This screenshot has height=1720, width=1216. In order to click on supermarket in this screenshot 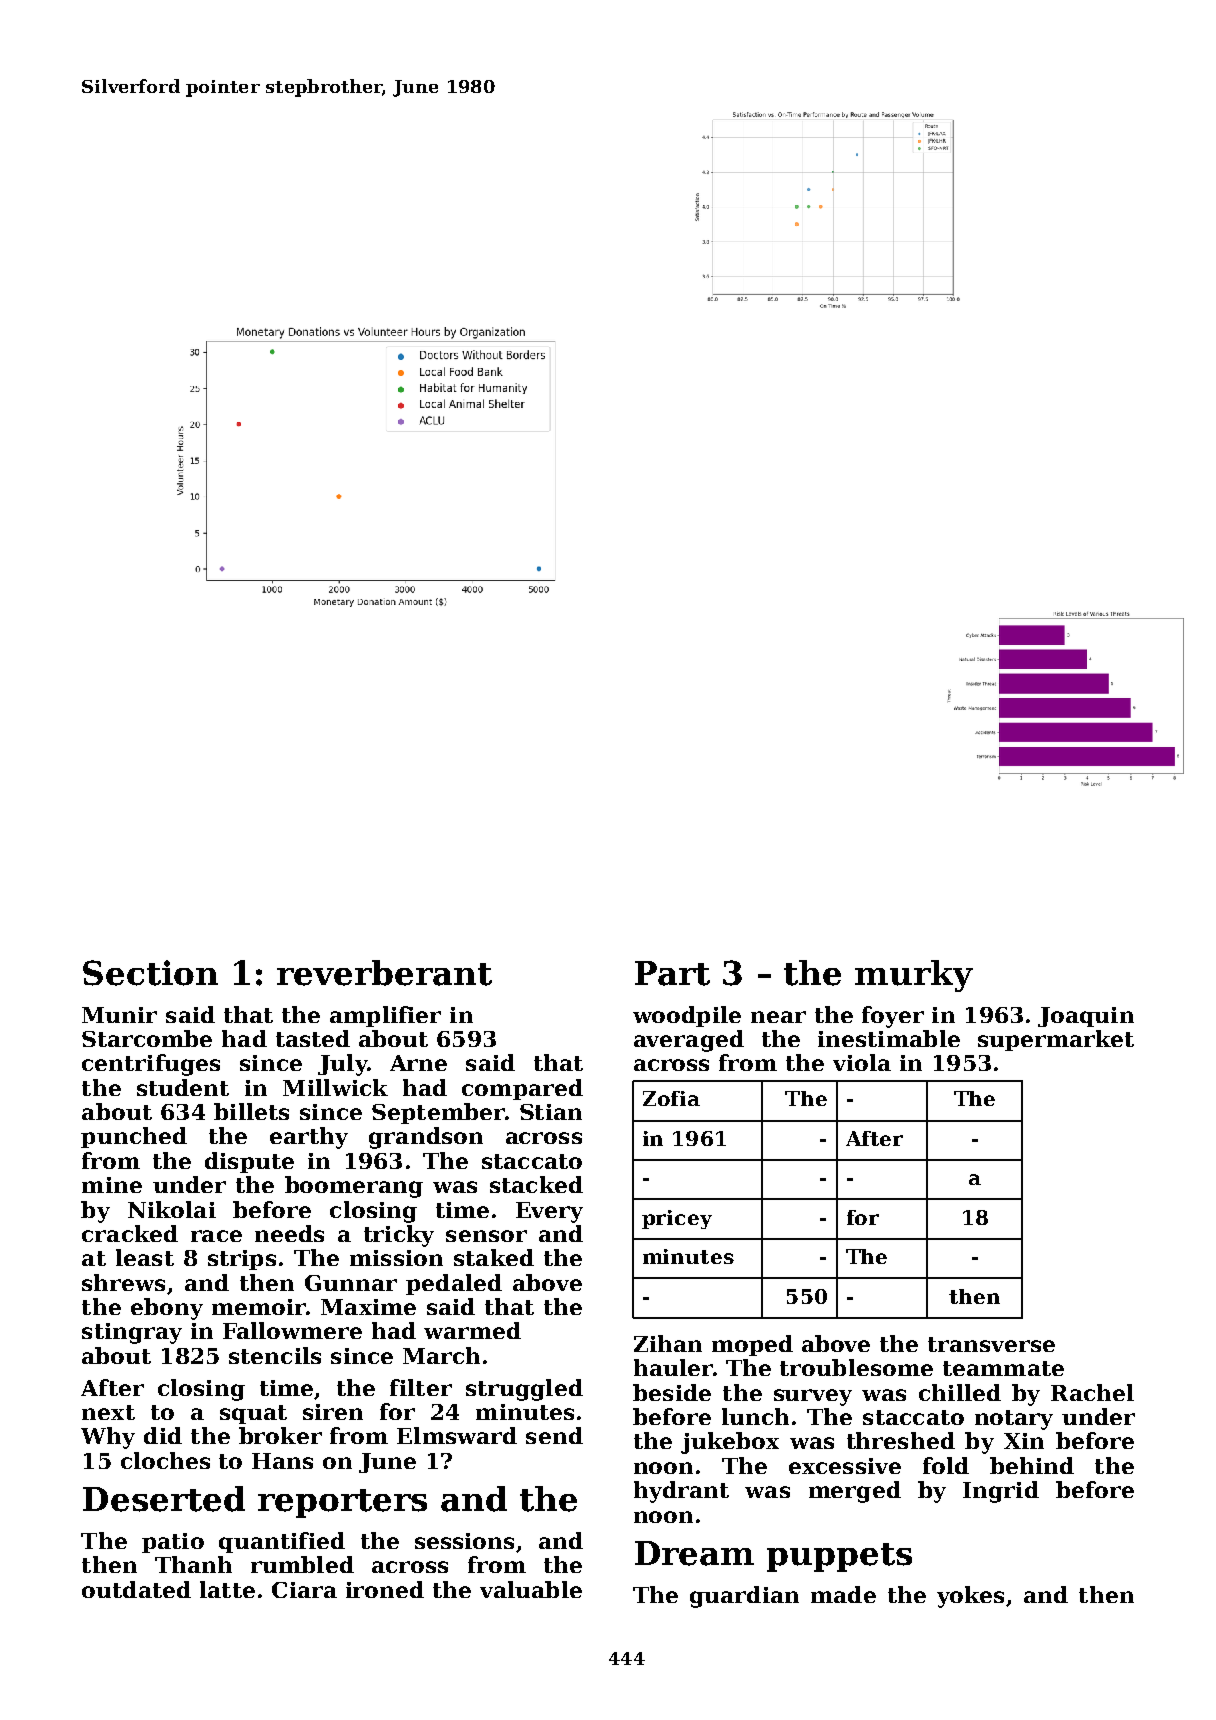, I will do `click(1056, 1040)`.
